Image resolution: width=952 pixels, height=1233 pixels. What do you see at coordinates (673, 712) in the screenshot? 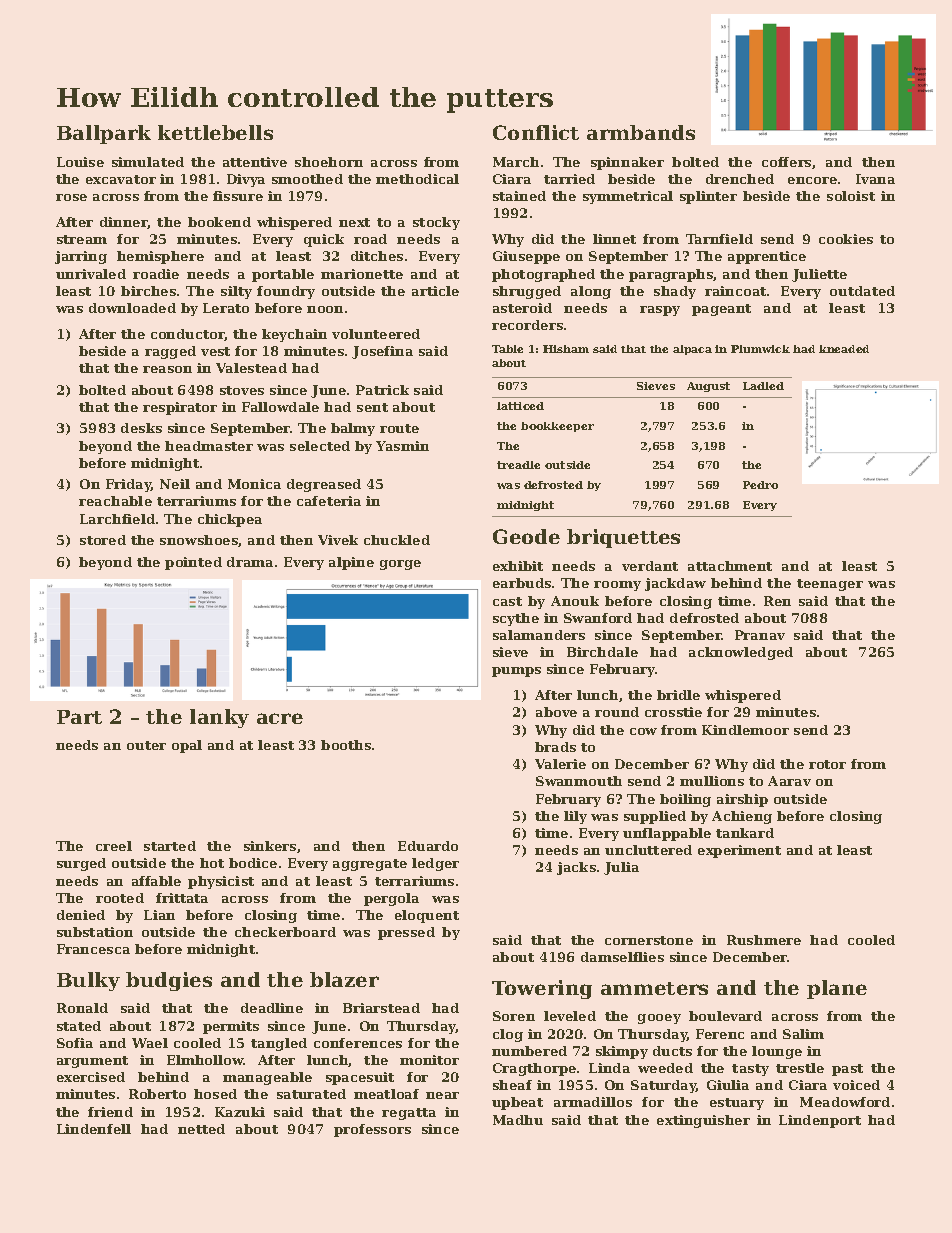
I see `crosstie` at bounding box center [673, 712].
